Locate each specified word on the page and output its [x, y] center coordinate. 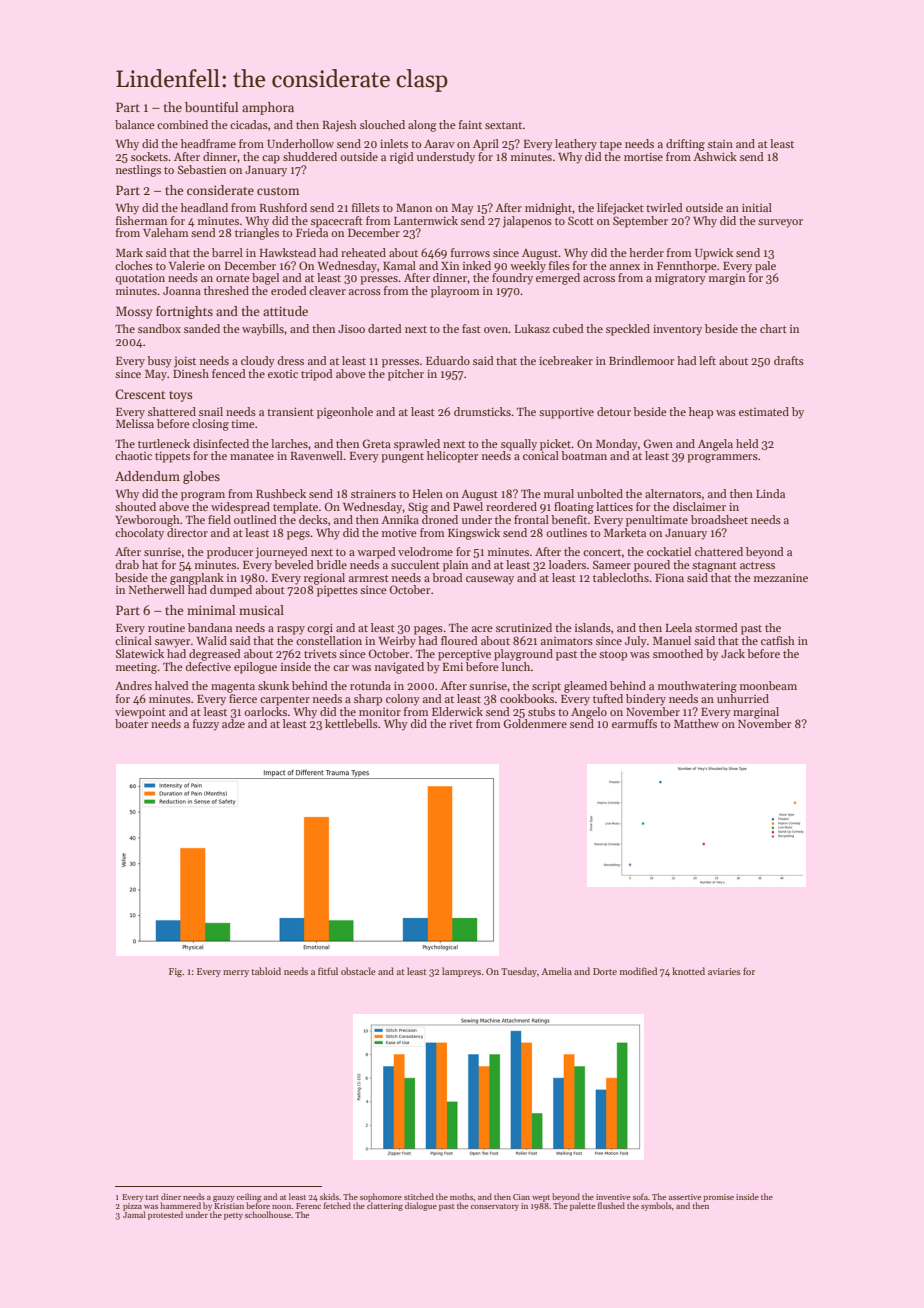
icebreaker [566, 360]
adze [233, 723]
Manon [414, 208]
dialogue [421, 1206]
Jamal [134, 1214]
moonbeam [768, 685]
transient [290, 411]
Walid [211, 640]
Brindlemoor [641, 360]
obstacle [358, 971]
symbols [656, 1206]
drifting [685, 145]
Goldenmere [535, 723]
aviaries [724, 971]
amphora [268, 108]
